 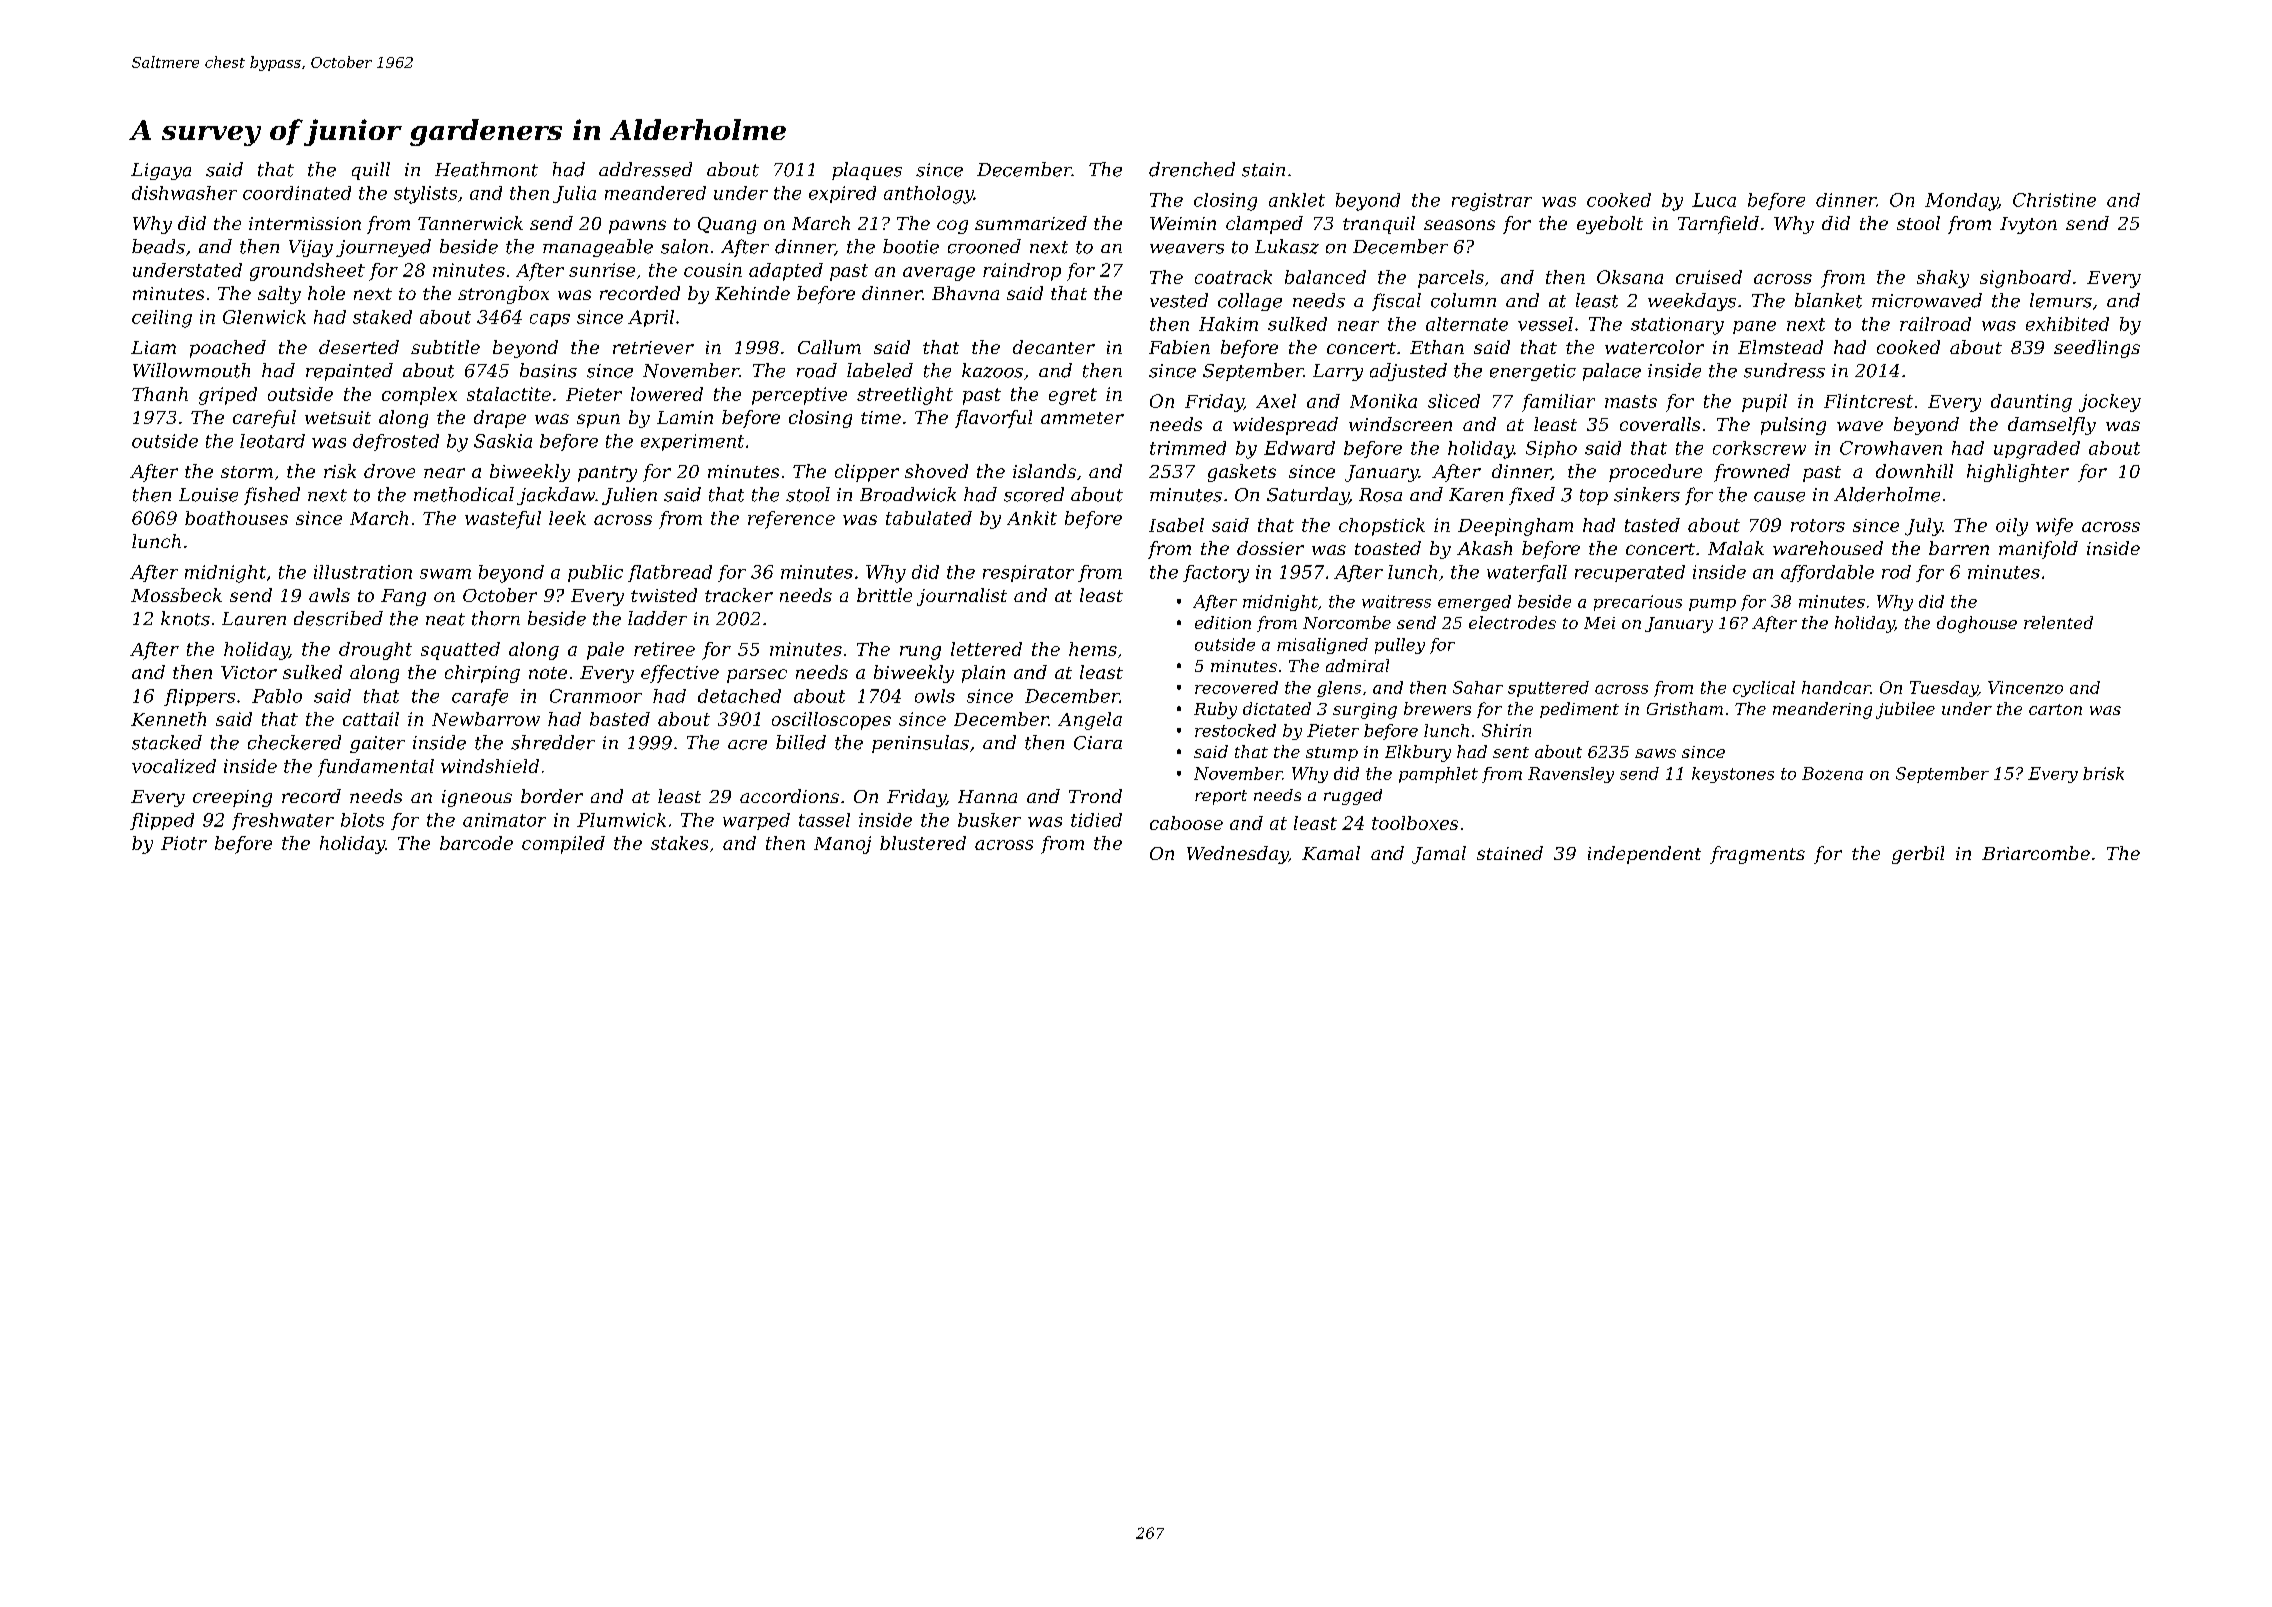 What do you see at coordinates (2058, 622) in the screenshot?
I see `relented` at bounding box center [2058, 622].
